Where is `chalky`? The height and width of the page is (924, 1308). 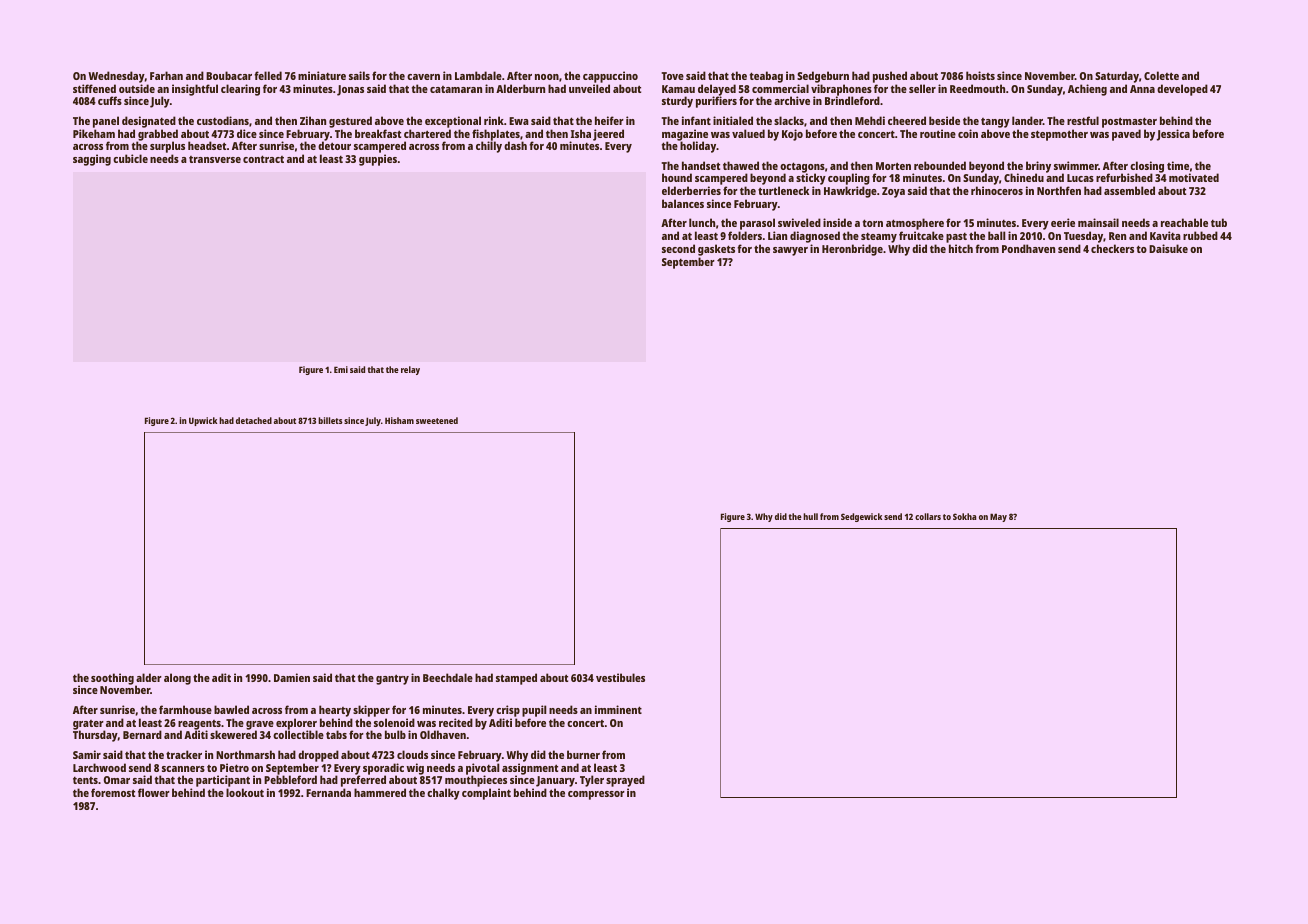 chalky is located at coordinates (443, 794).
